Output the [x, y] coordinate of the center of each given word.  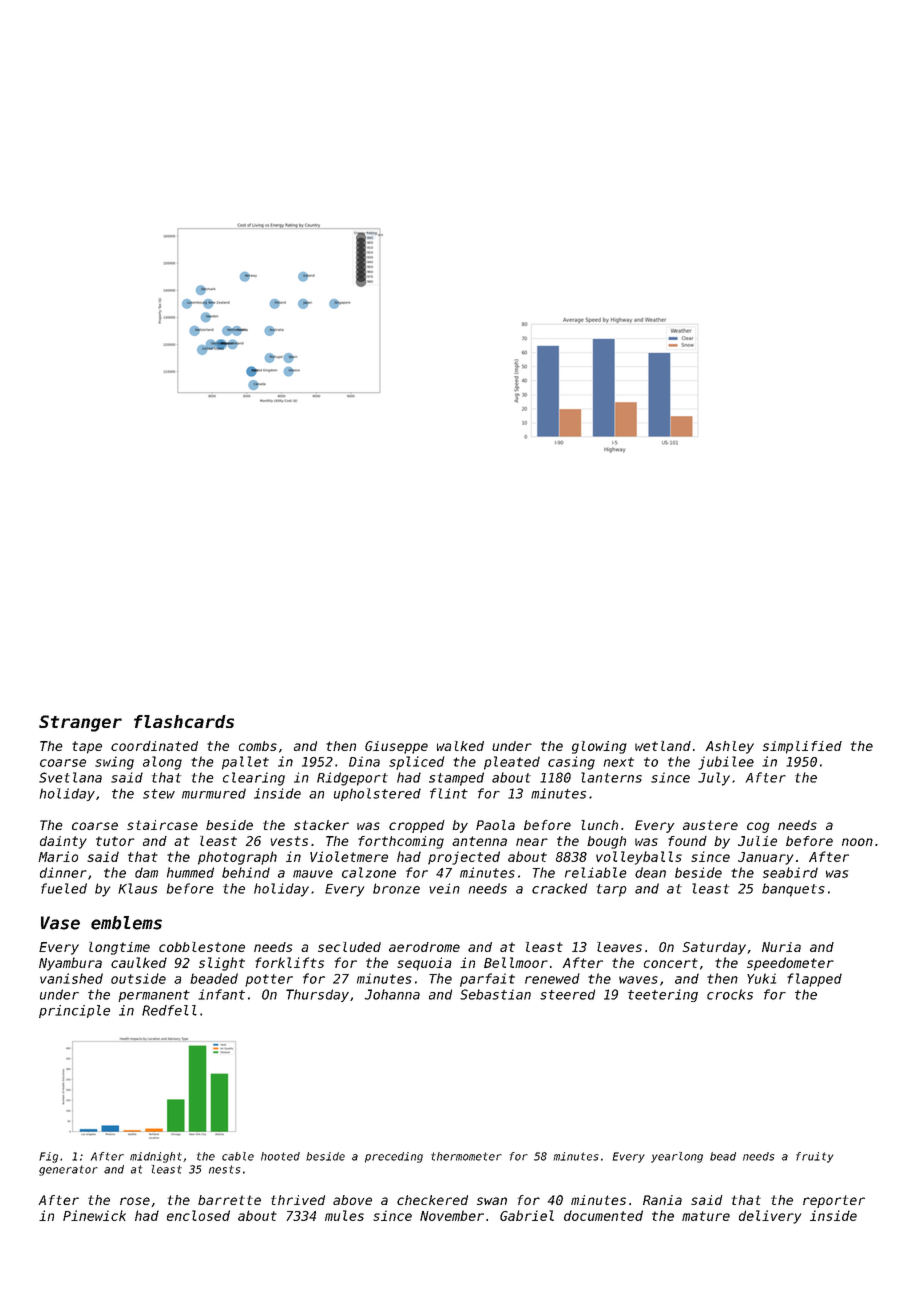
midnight [156, 1157]
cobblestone [202, 947]
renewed [552, 978]
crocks [730, 994]
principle [74, 1011]
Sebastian [495, 994]
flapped [814, 980]
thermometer [466, 1156]
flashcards [184, 721]
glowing [599, 747]
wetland [663, 746]
